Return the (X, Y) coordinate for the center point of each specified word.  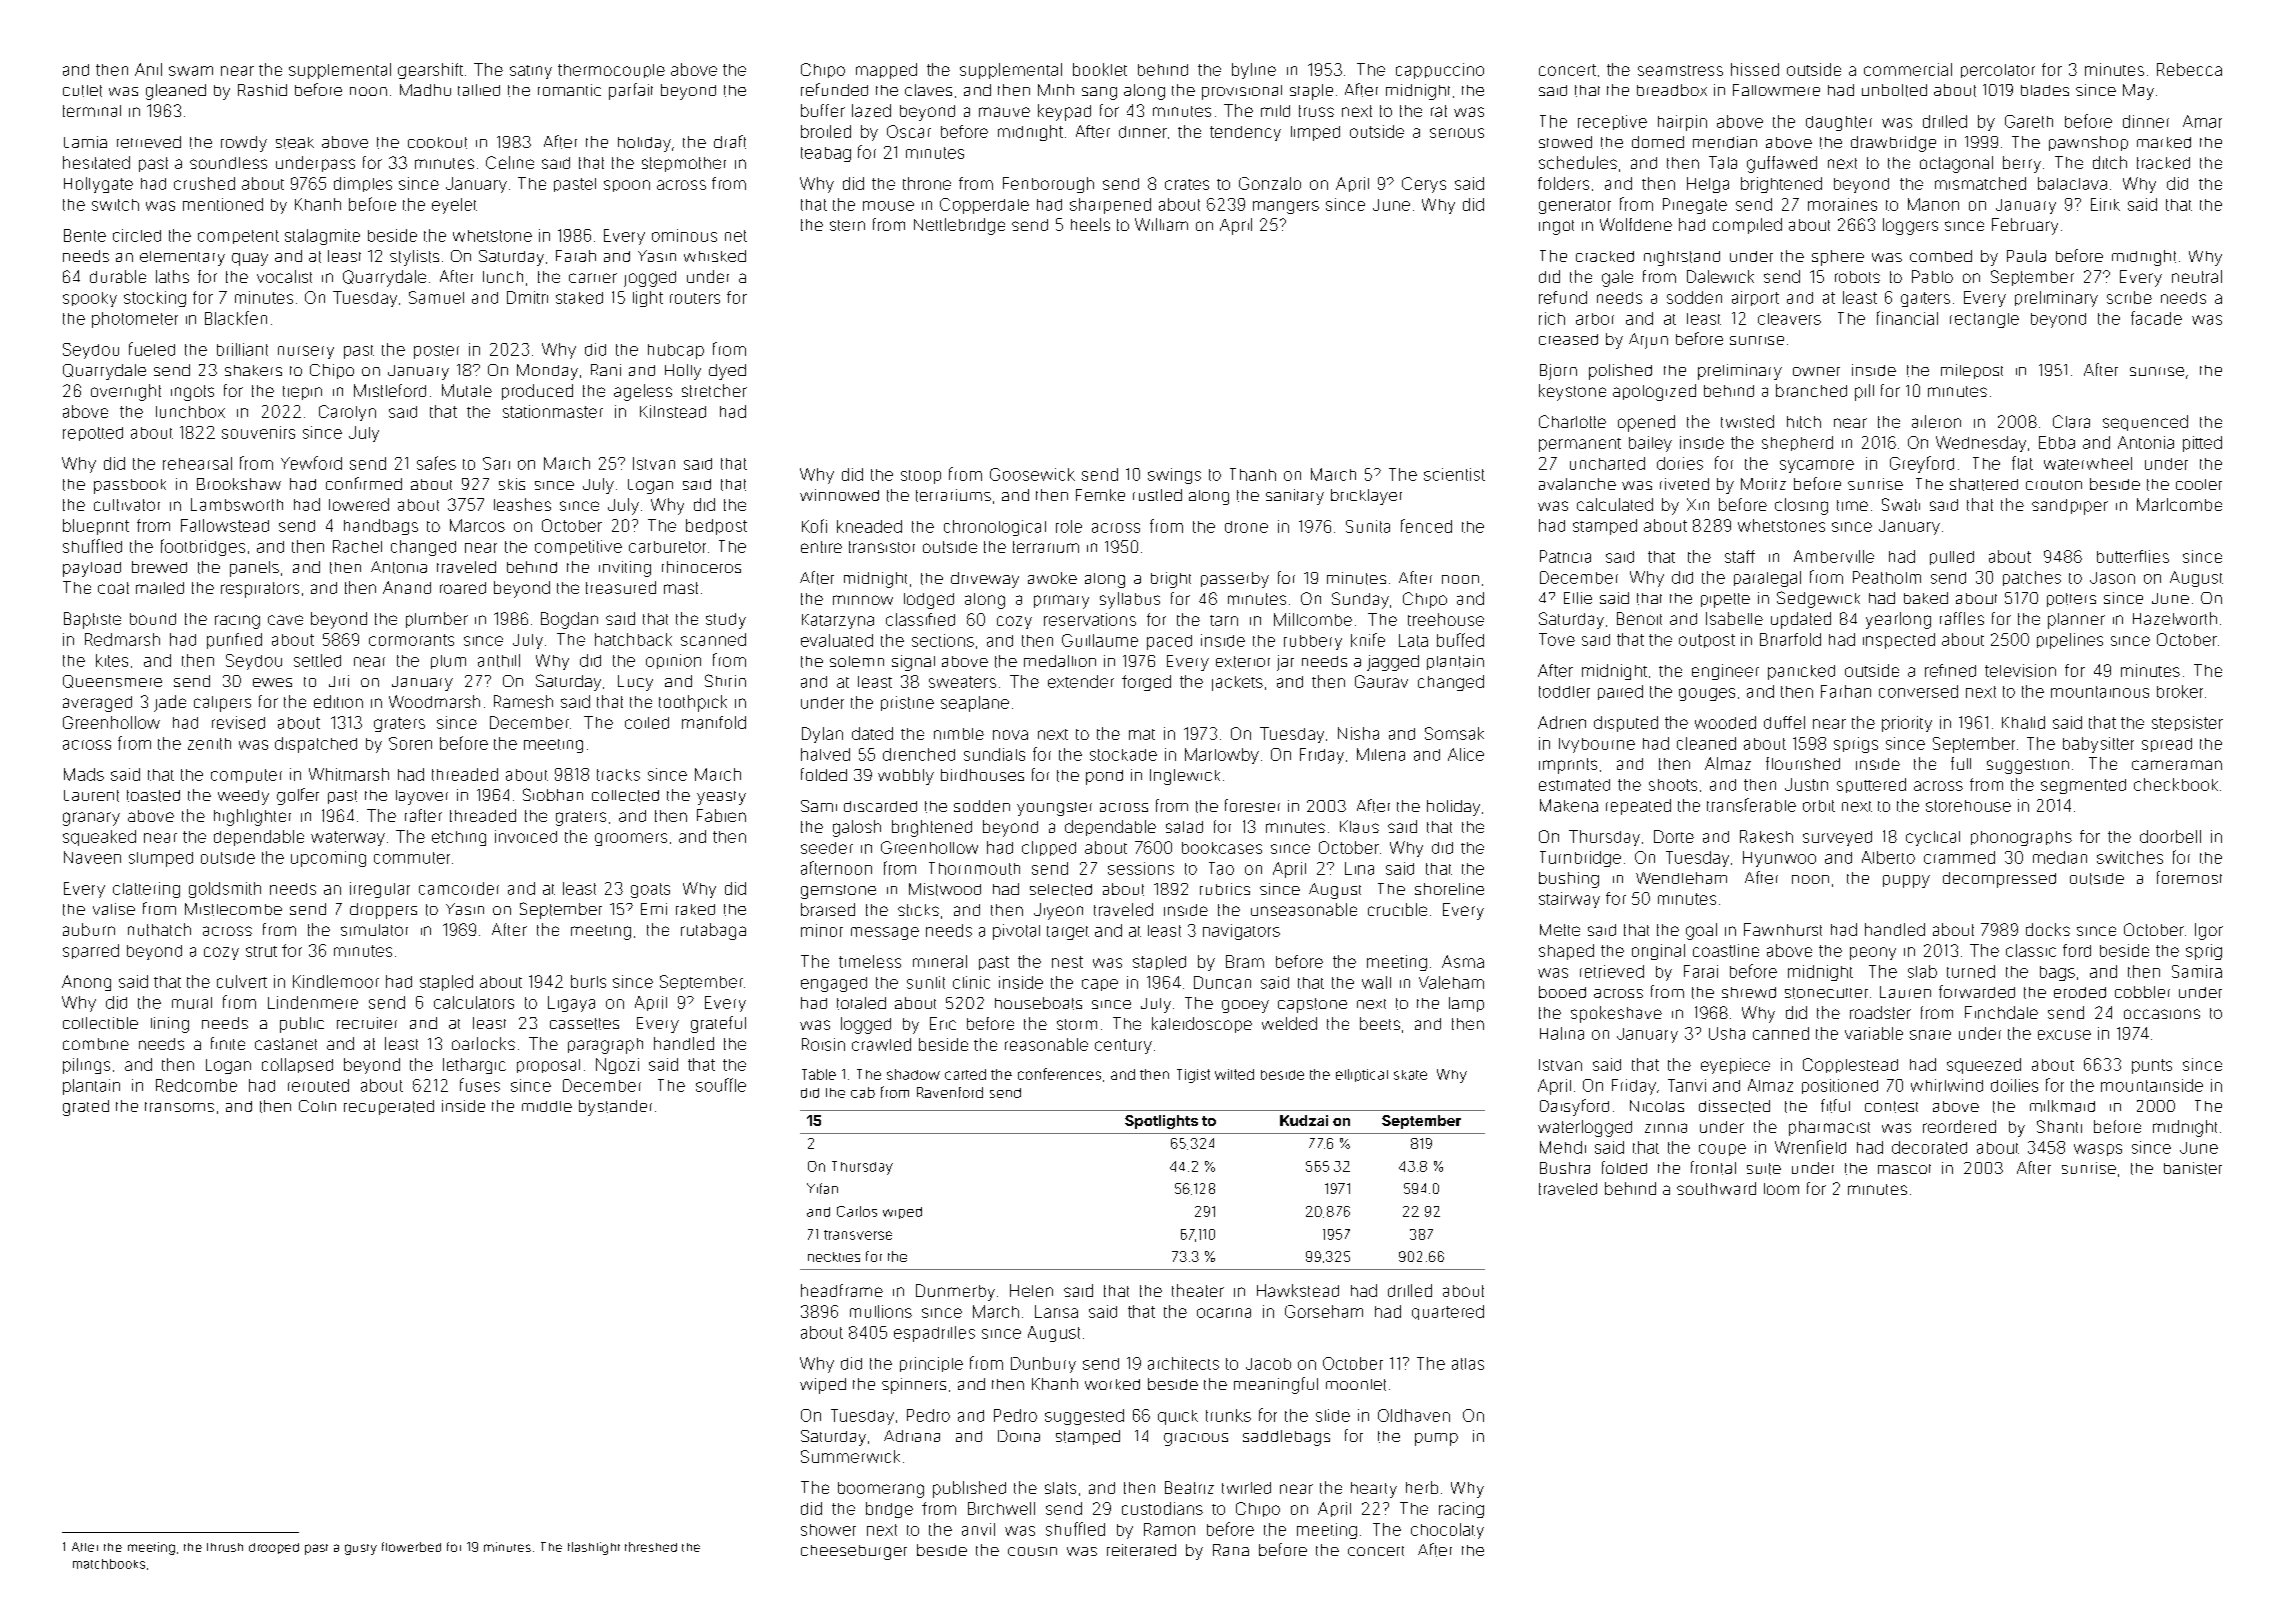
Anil (148, 69)
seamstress (1680, 70)
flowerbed (411, 1547)
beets (1380, 1023)
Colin (317, 1106)
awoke (1052, 578)
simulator (374, 930)
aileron (1936, 421)
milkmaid (2062, 1106)
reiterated (1141, 1550)
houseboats (1038, 1003)
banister (2193, 1168)
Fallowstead (225, 525)
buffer (823, 110)
